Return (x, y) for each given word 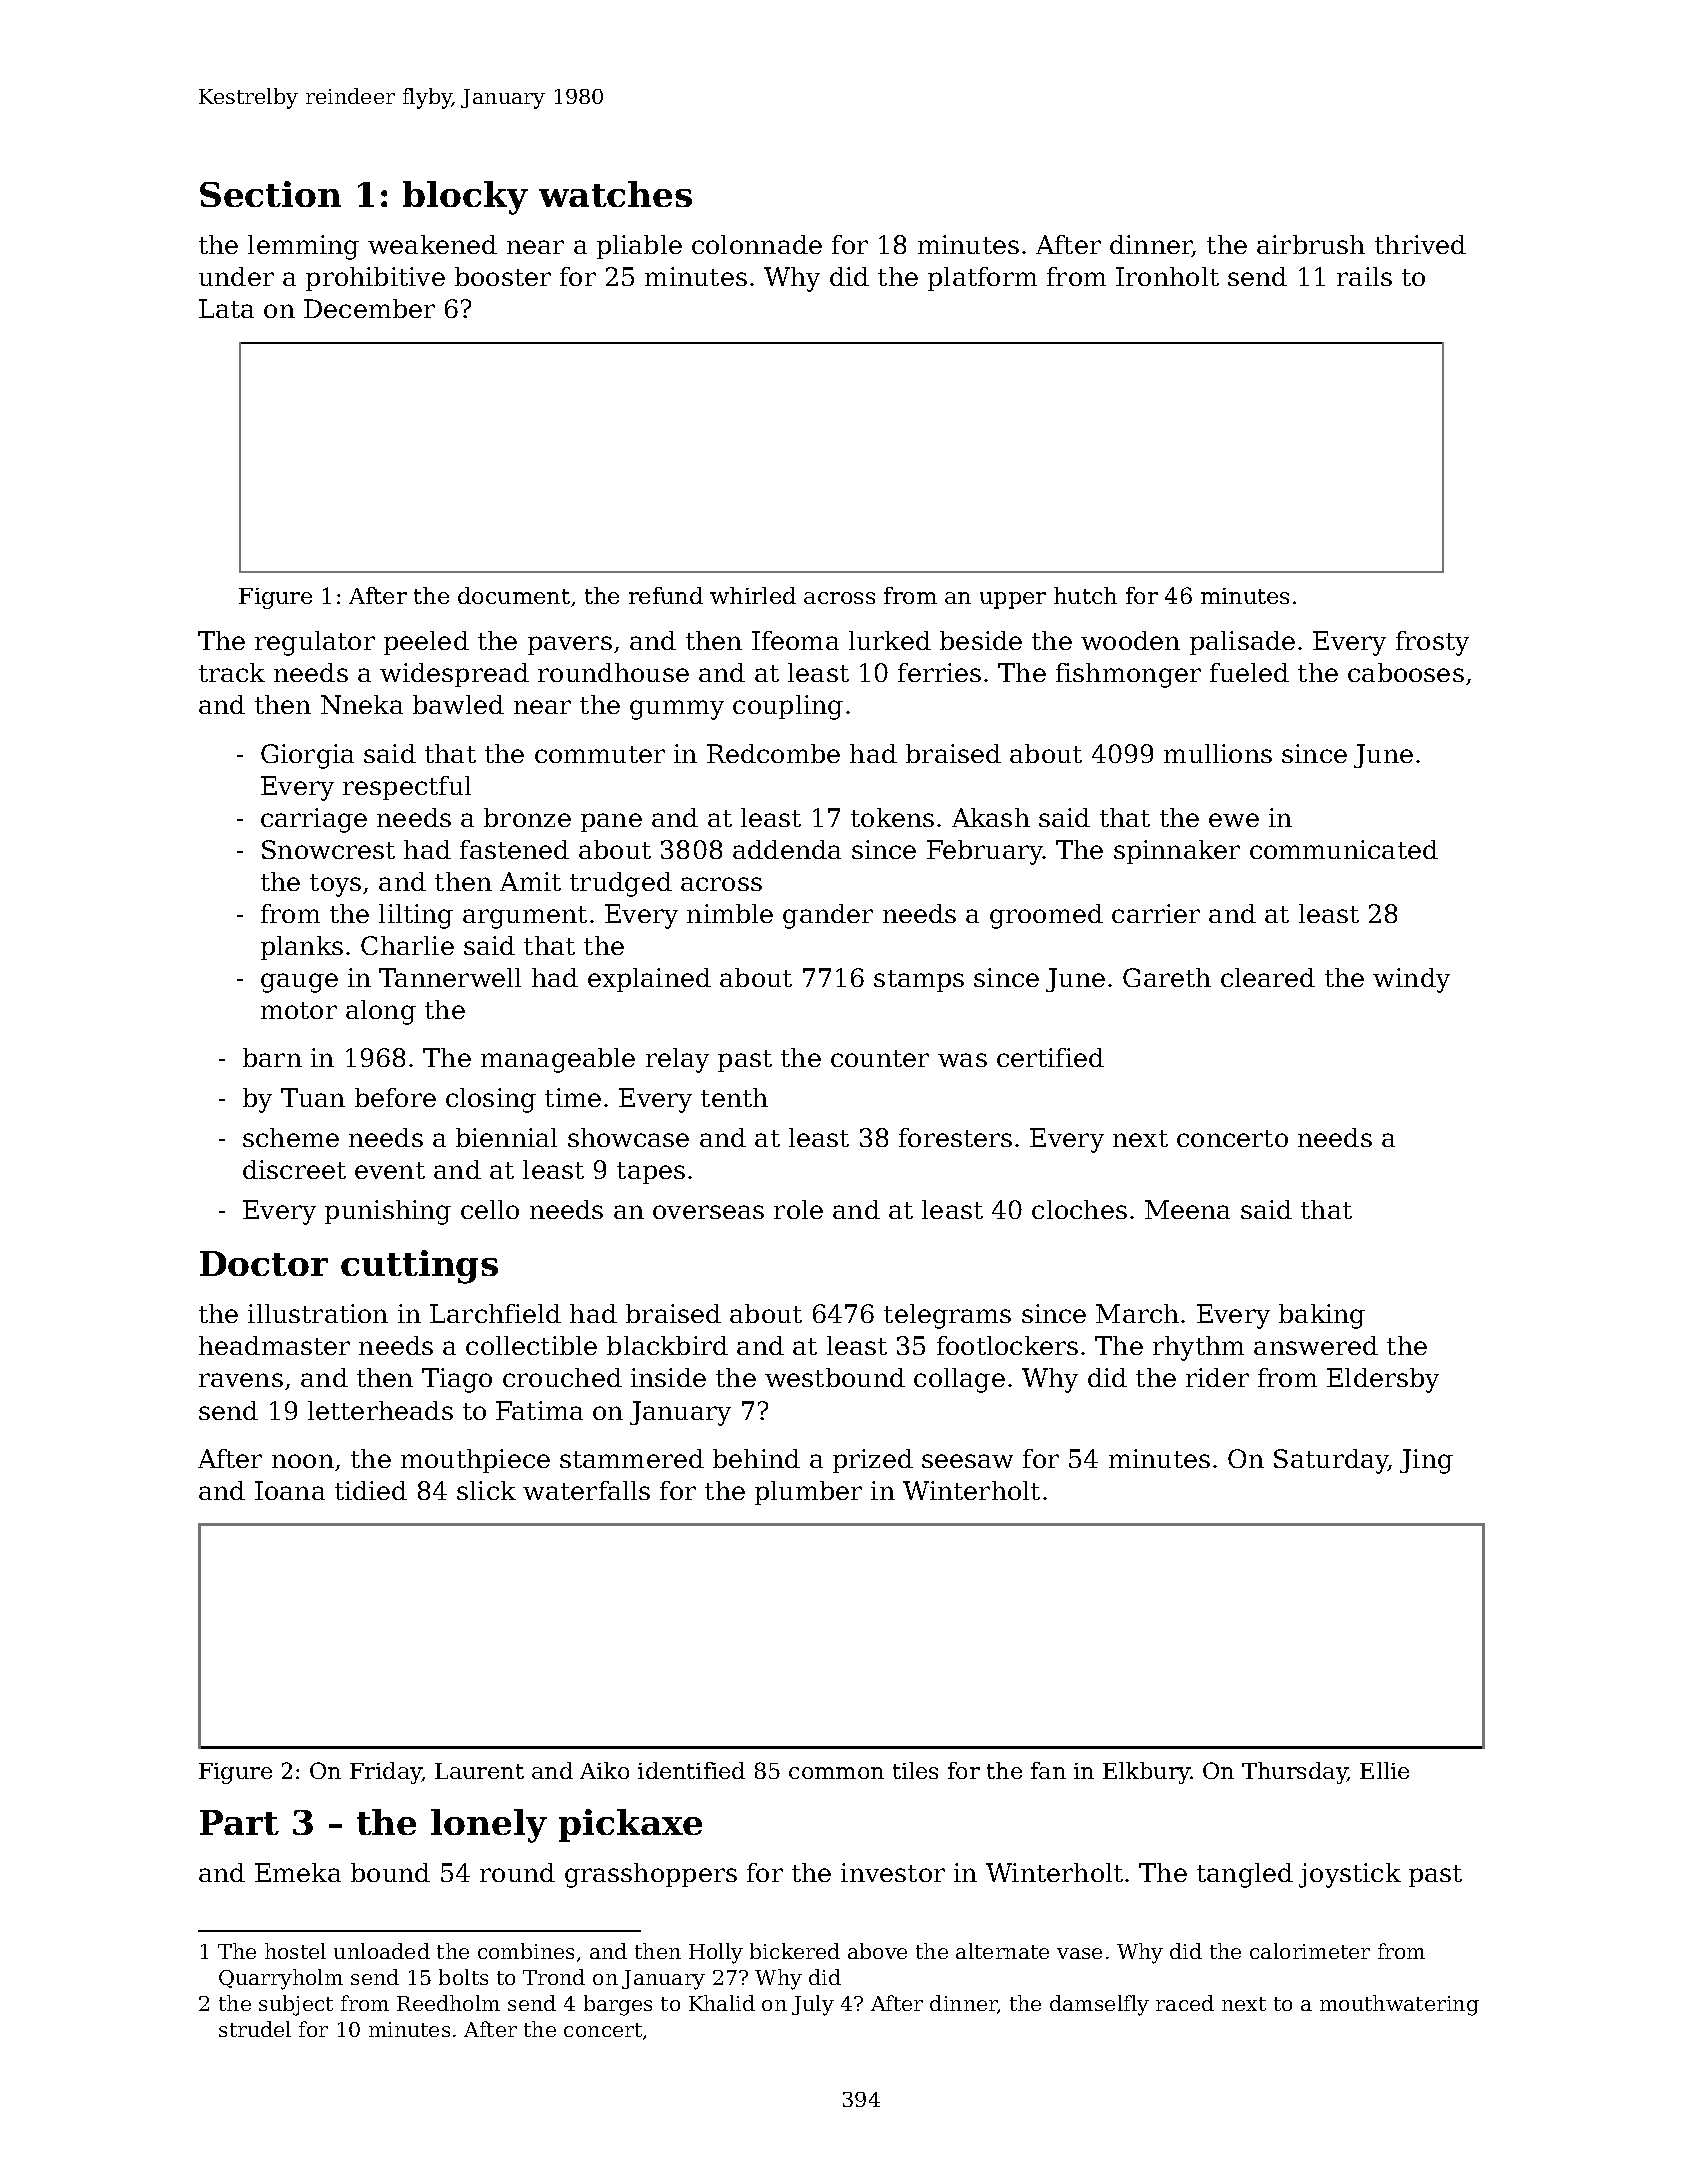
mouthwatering (1399, 2005)
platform (982, 279)
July (813, 2005)
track (232, 672)
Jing (1426, 1461)
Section (270, 194)
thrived (1420, 244)
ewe (1234, 820)
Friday (386, 1773)
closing (491, 1100)
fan (1048, 1770)
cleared (1268, 977)
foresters (955, 1137)
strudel (255, 2029)
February (985, 852)
